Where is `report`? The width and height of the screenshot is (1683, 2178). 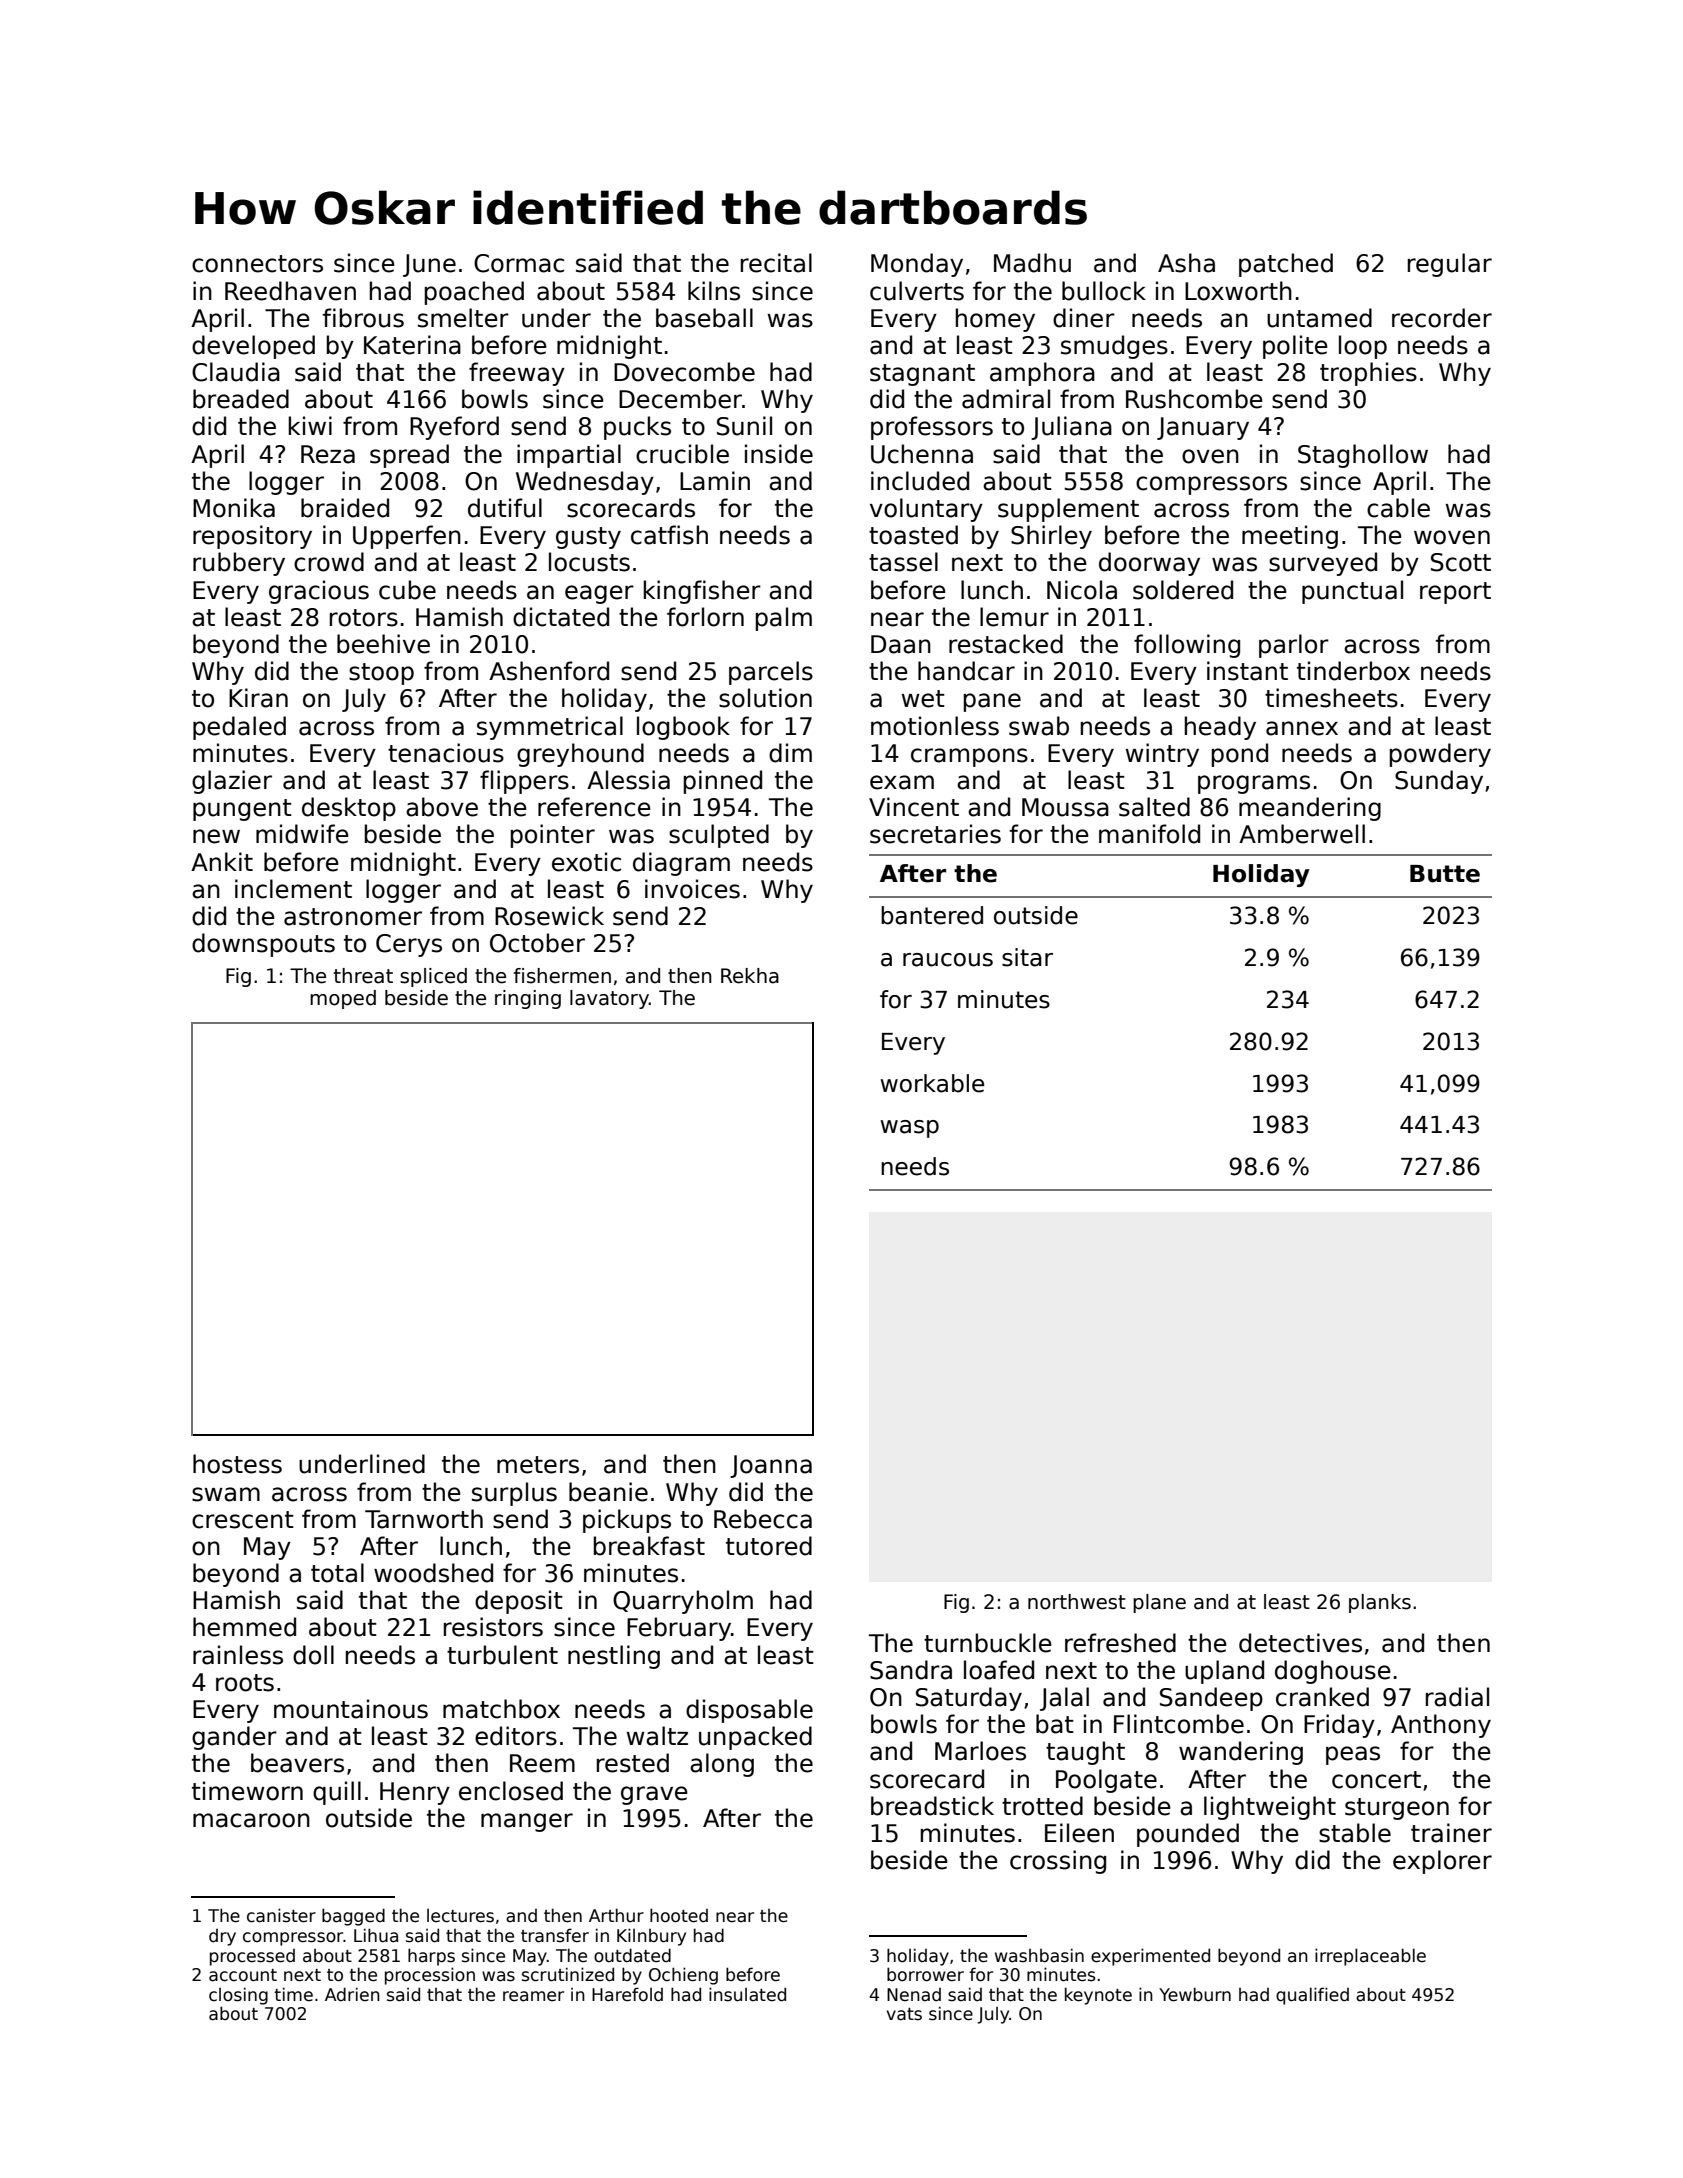
report is located at coordinates (1455, 593).
